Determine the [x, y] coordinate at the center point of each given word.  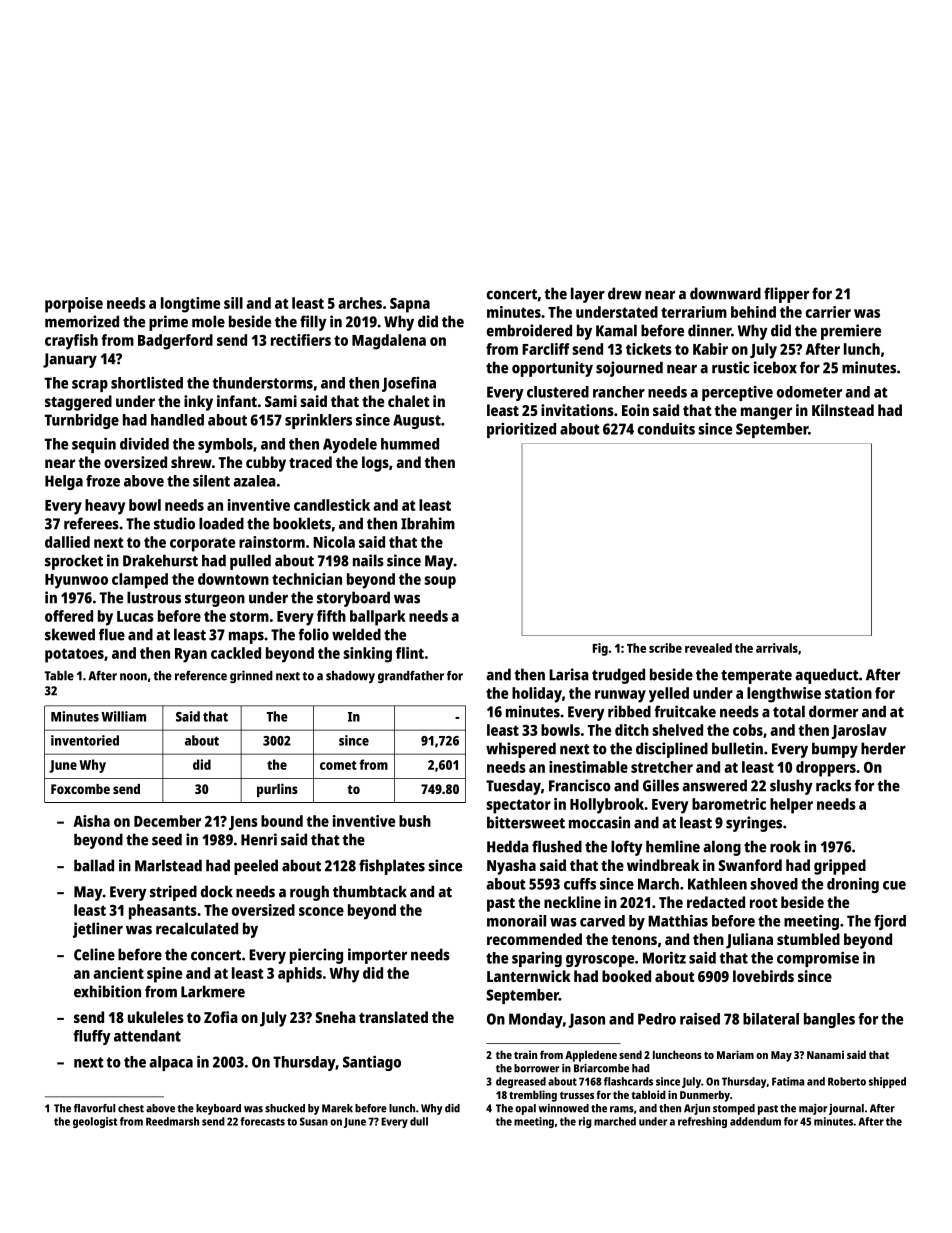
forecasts [262, 1121]
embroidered [529, 330]
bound [282, 821]
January [70, 360]
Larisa [569, 674]
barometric [729, 804]
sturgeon [215, 600]
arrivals [777, 648]
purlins [277, 790]
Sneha [335, 1017]
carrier [828, 312]
